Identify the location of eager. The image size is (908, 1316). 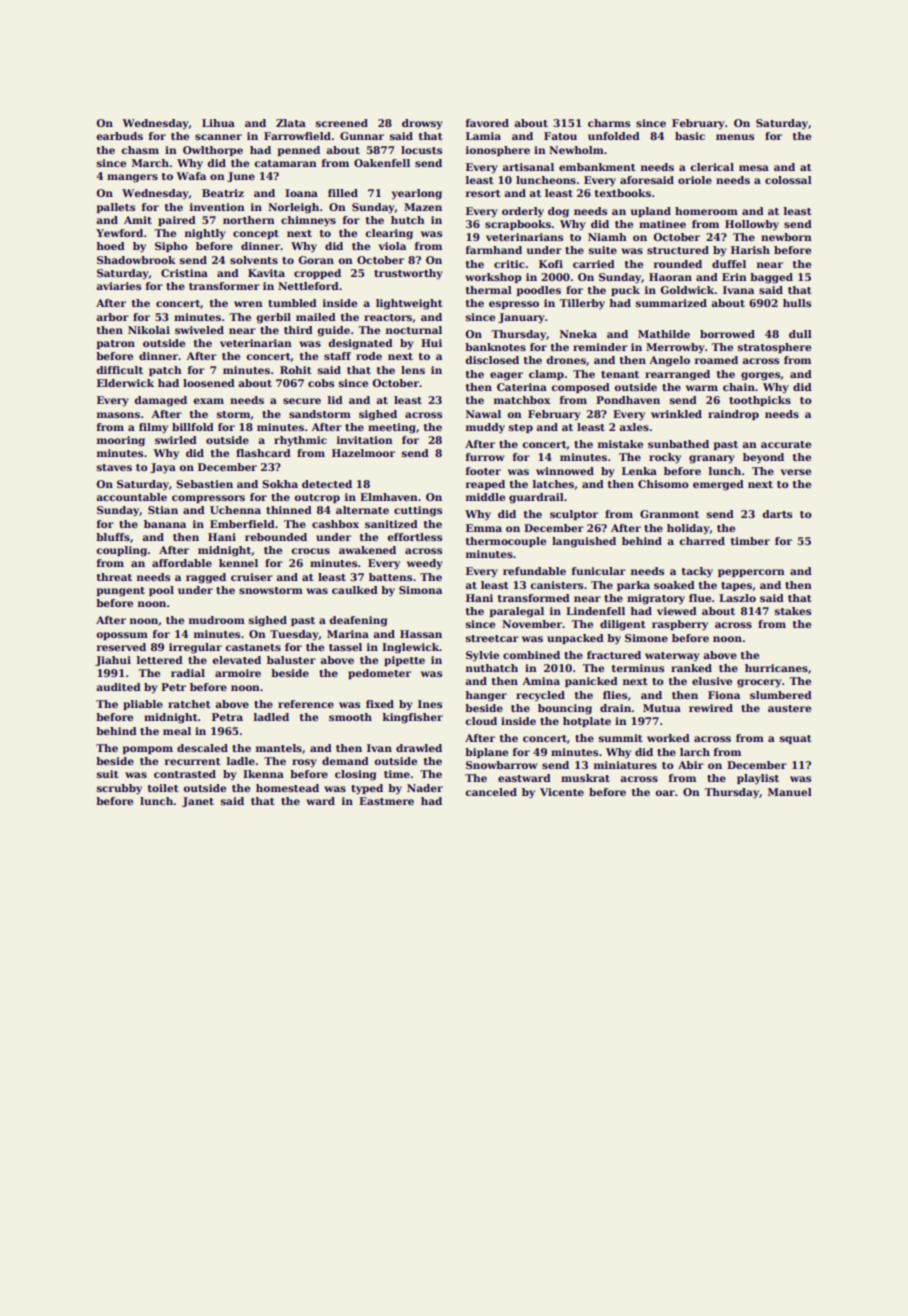
(506, 376).
